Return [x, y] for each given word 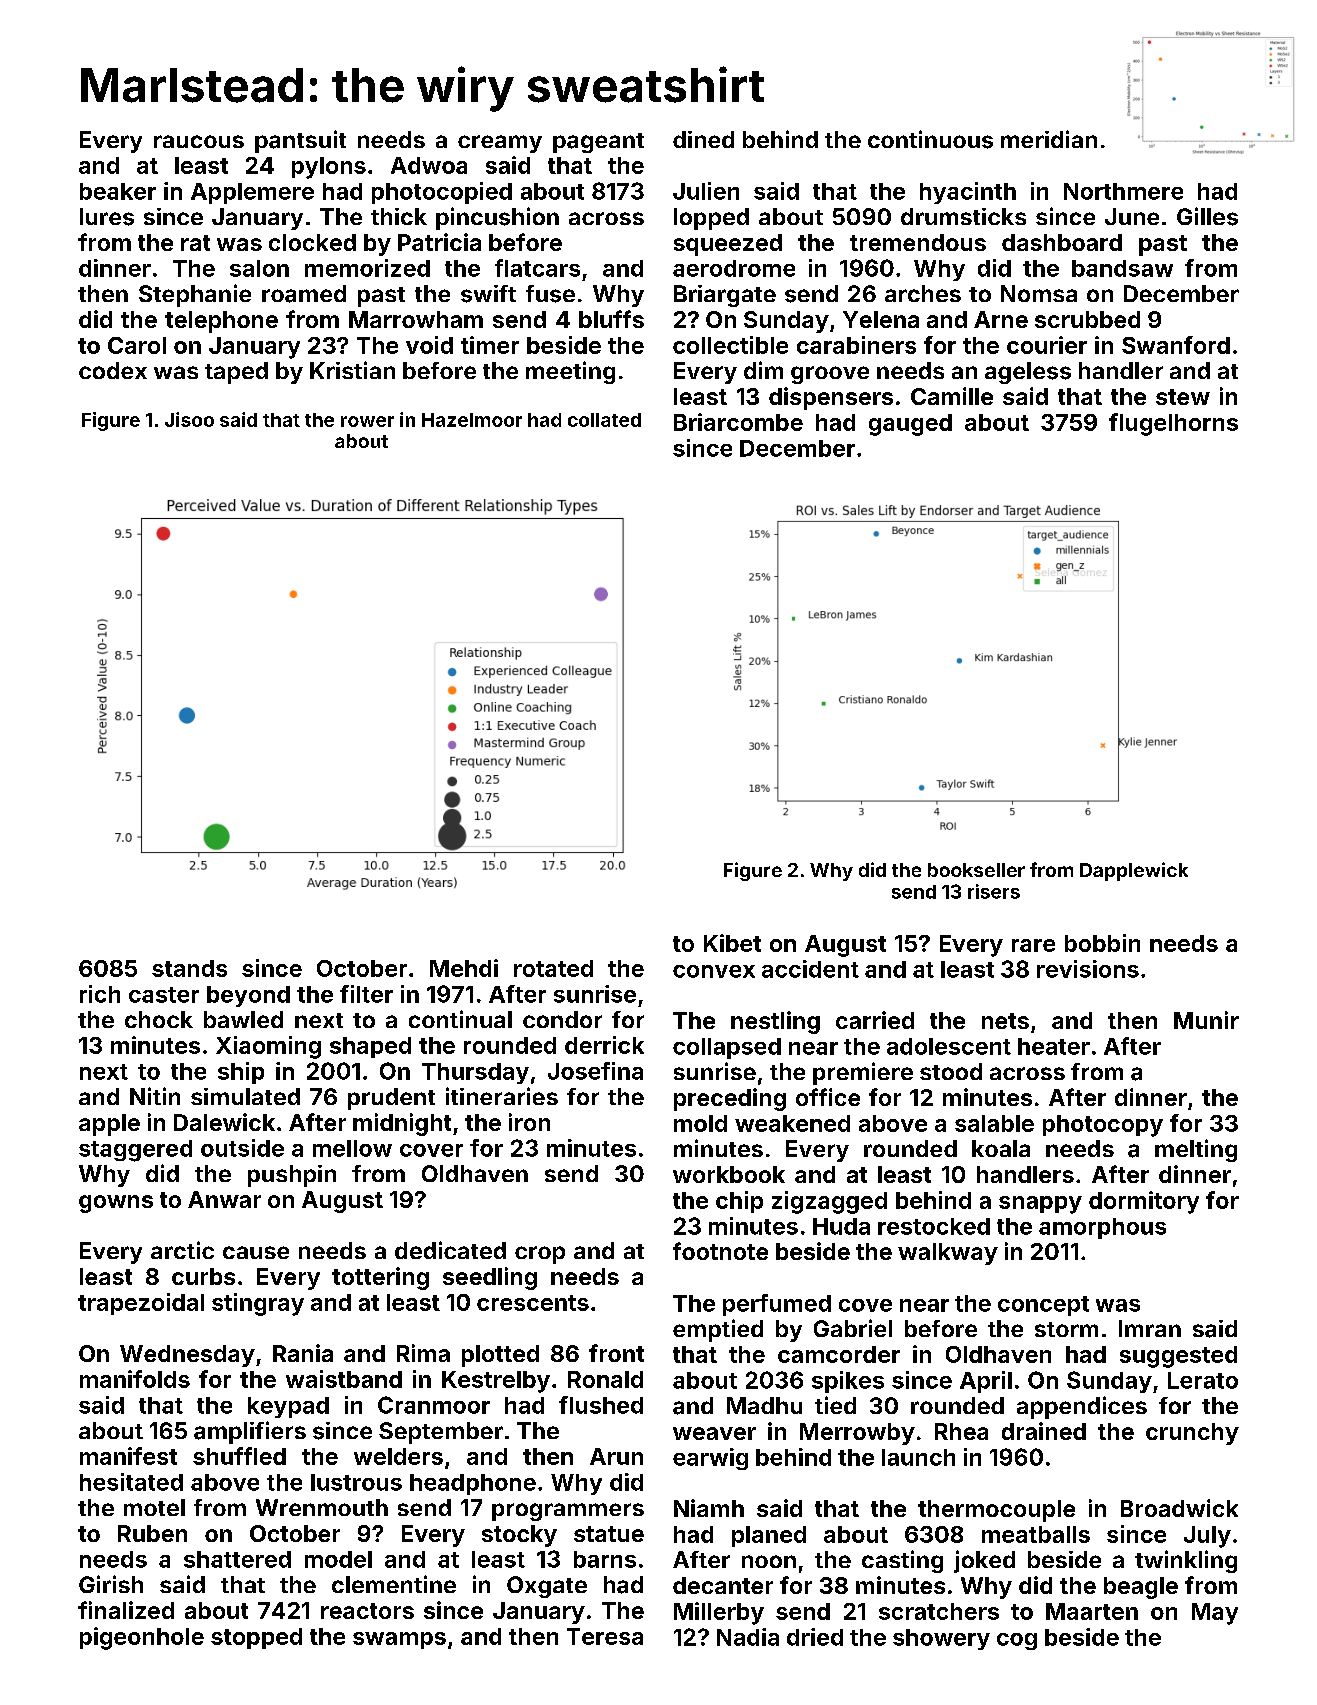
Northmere [1123, 191]
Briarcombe [738, 422]
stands [189, 968]
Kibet [732, 943]
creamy [500, 144]
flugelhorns [1173, 424]
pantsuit [300, 141]
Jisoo [189, 419]
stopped [256, 1638]
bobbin [1102, 943]
